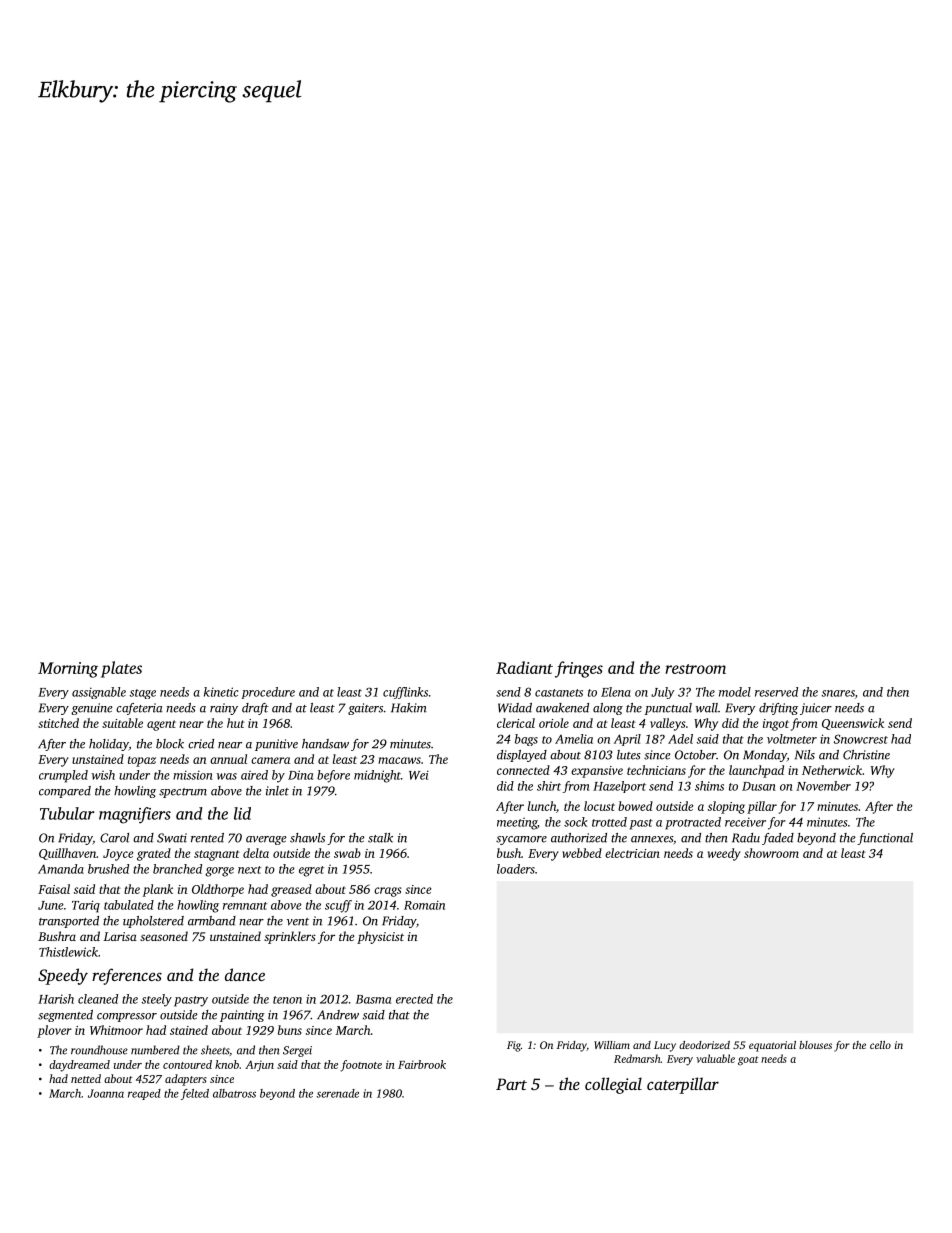 The image size is (952, 1233). I want to click on serenade, so click(337, 1093).
